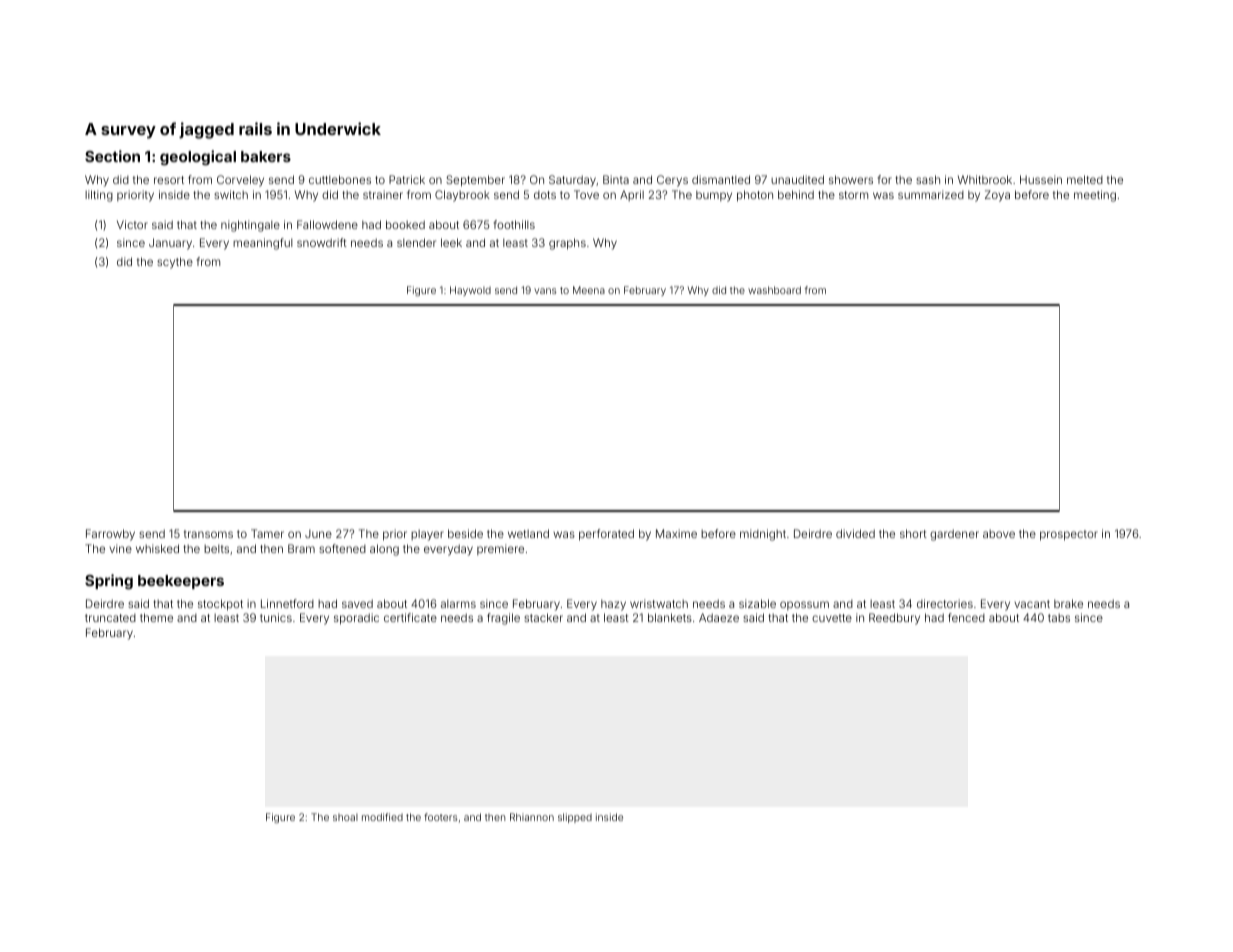 This image has height=952, width=1233. What do you see at coordinates (532, 817) in the image?
I see `Rhiannon` at bounding box center [532, 817].
